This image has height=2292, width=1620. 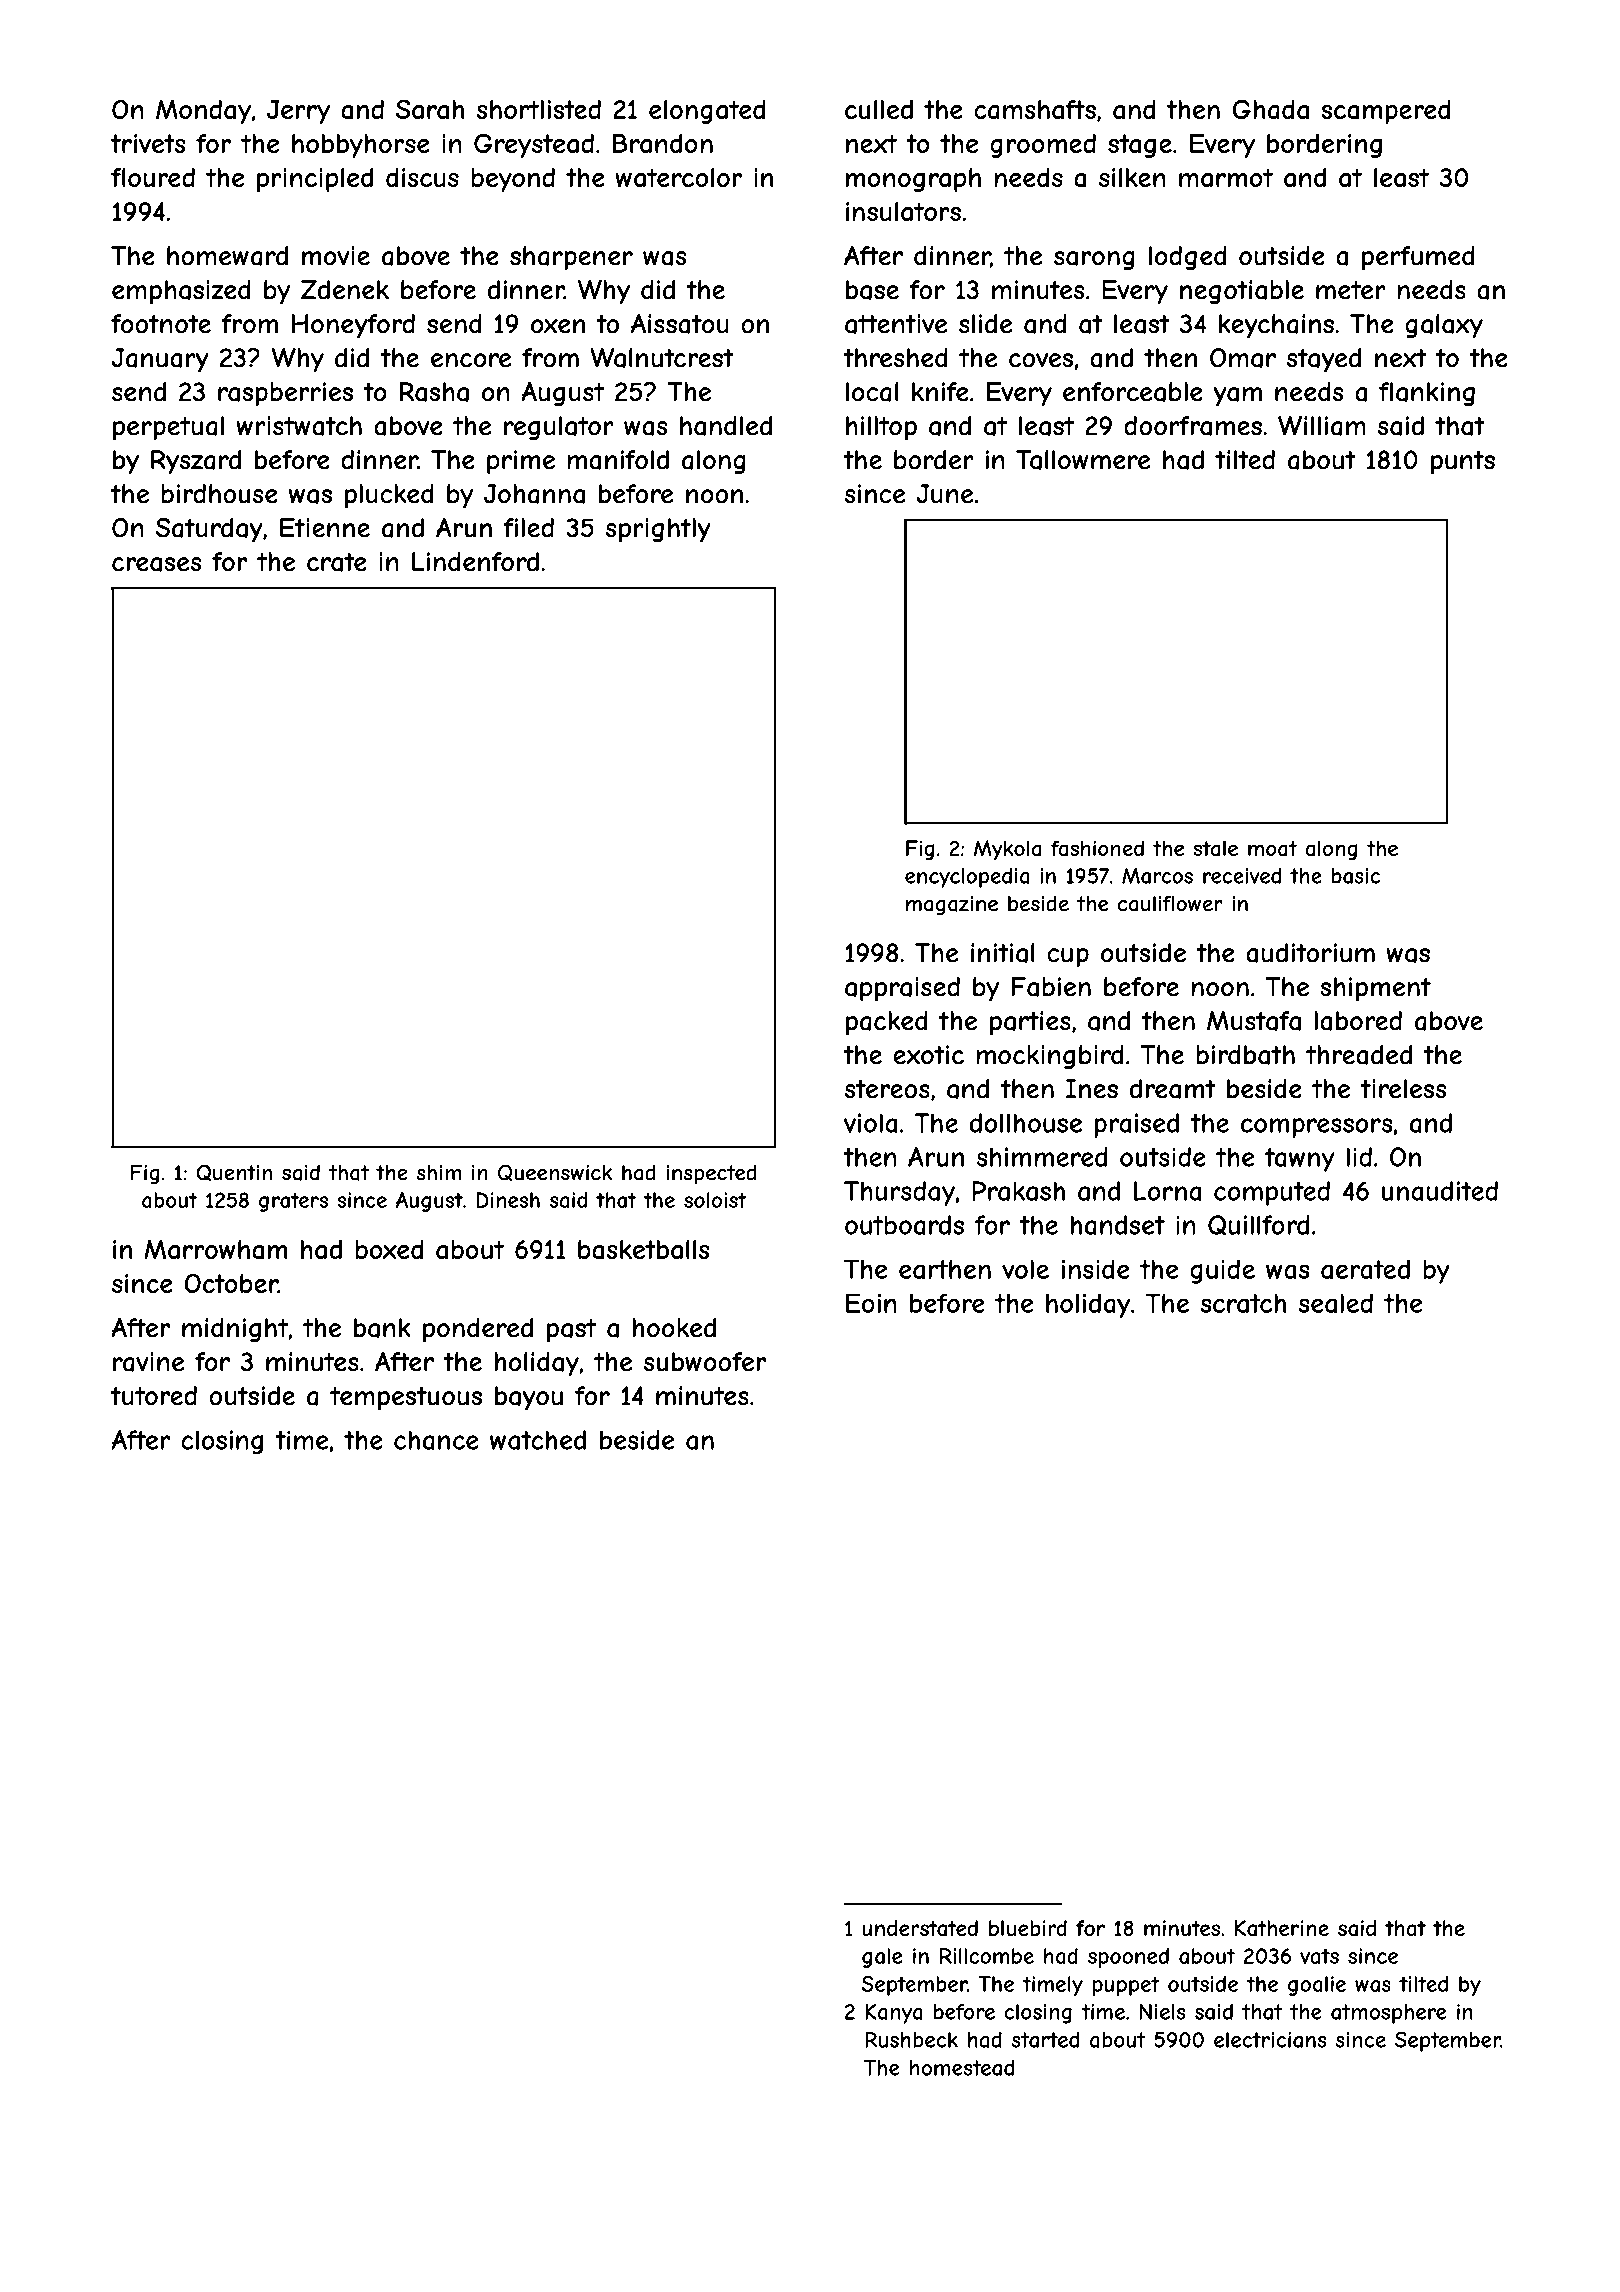 What do you see at coordinates (1270, 2040) in the image?
I see `electricians` at bounding box center [1270, 2040].
